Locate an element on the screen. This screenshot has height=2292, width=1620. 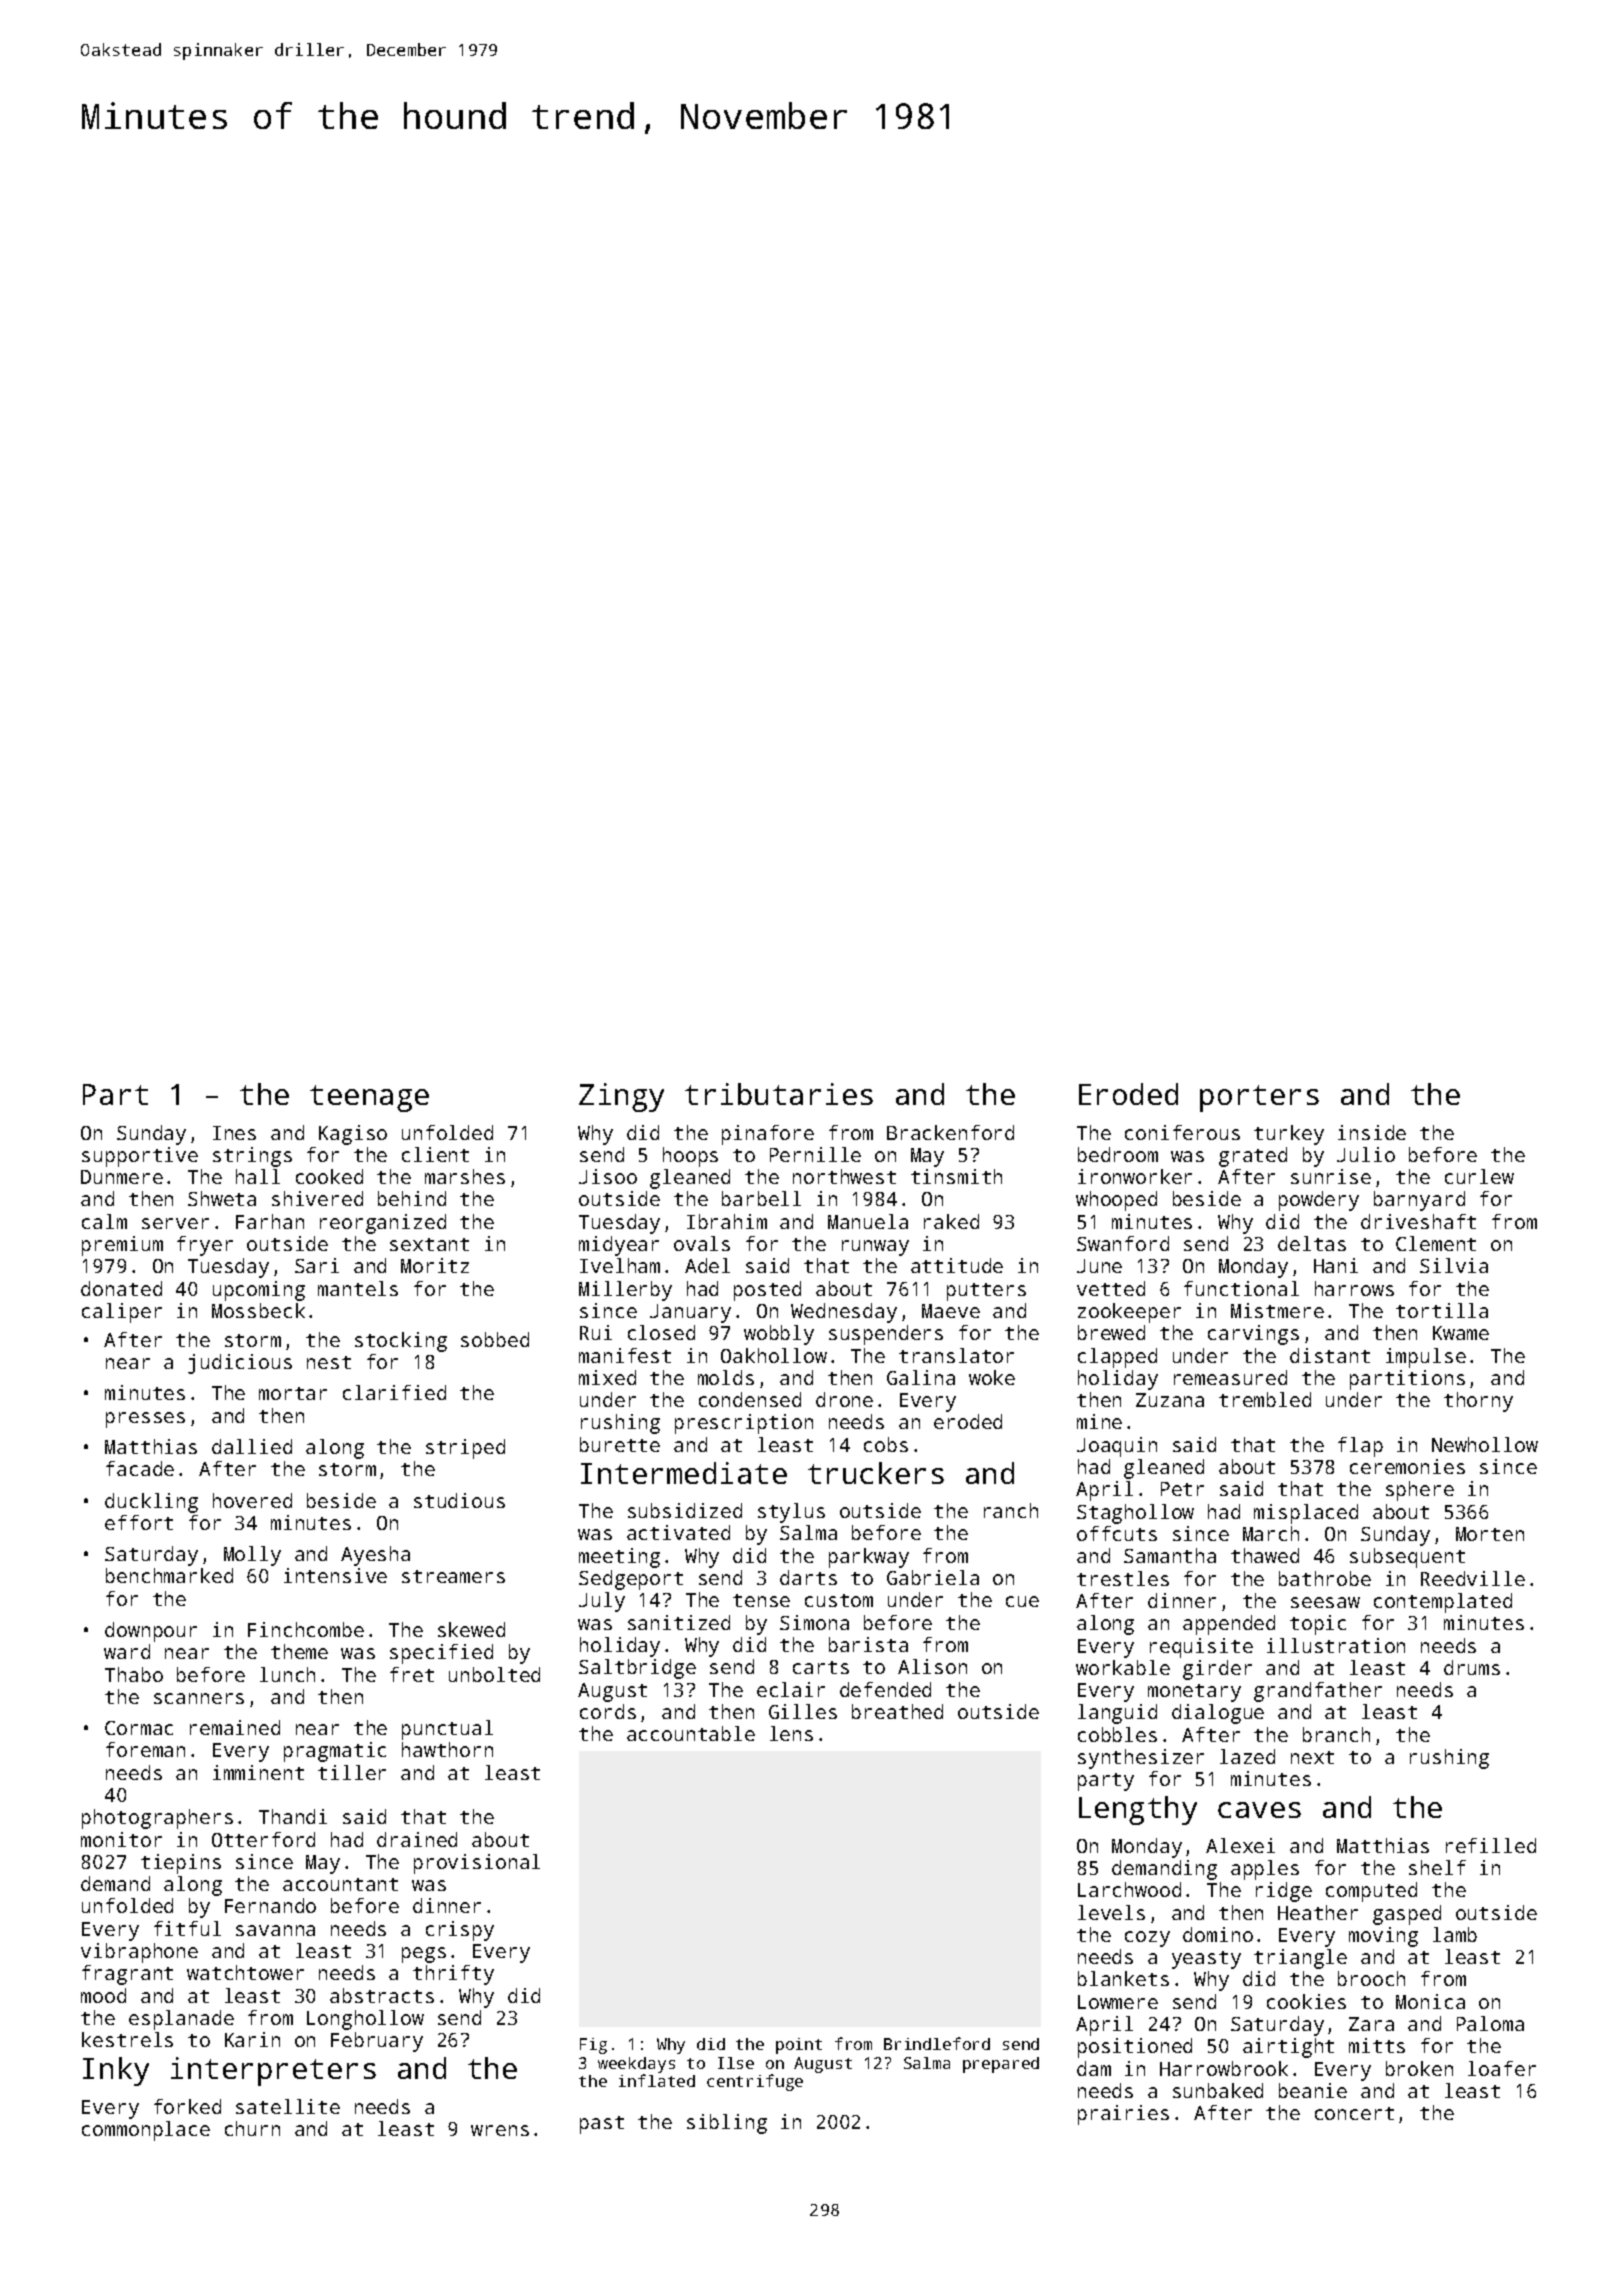
breathed is located at coordinates (897, 1711).
